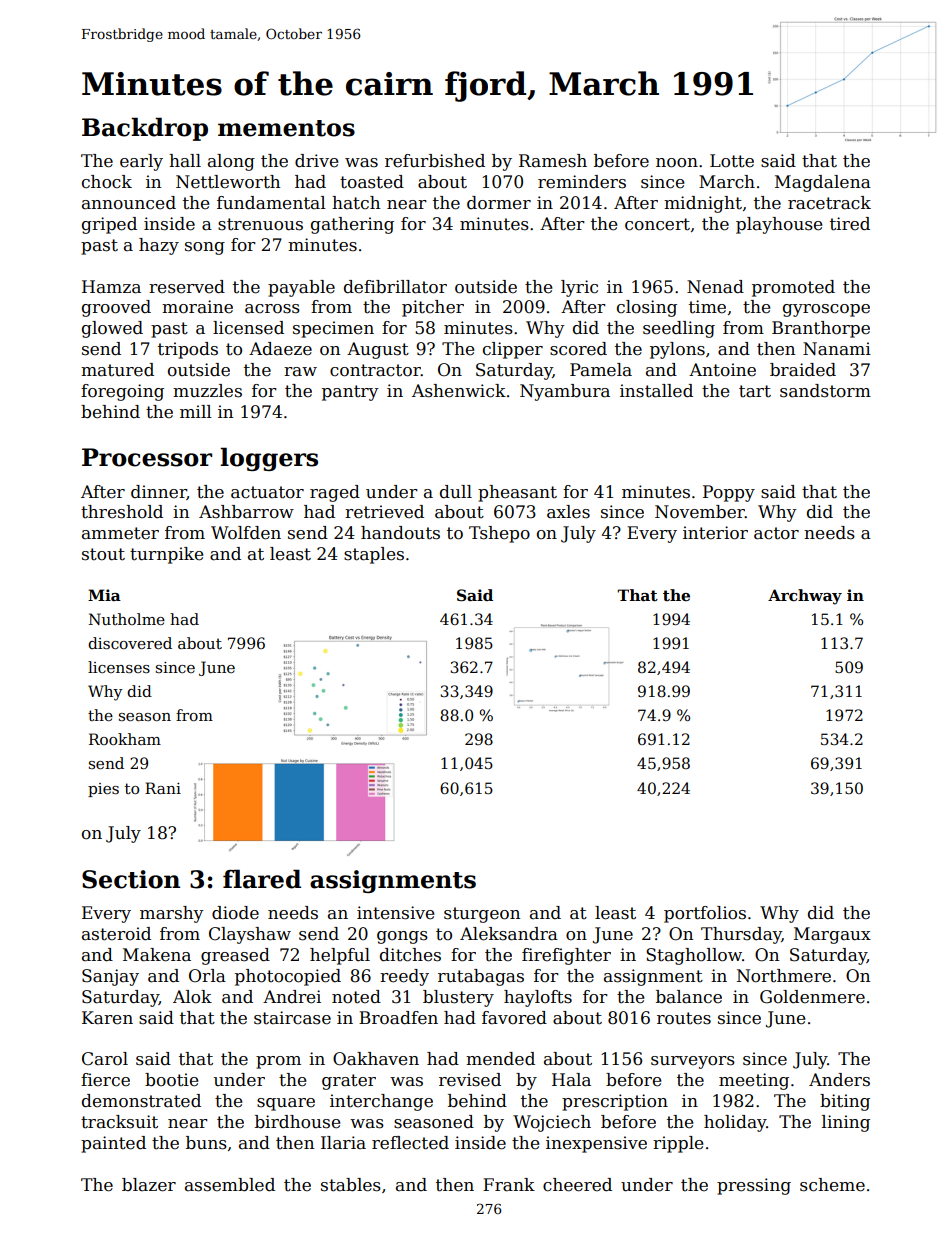 This image has width=952, height=1233. What do you see at coordinates (805, 597) in the image?
I see `Archway` at bounding box center [805, 597].
